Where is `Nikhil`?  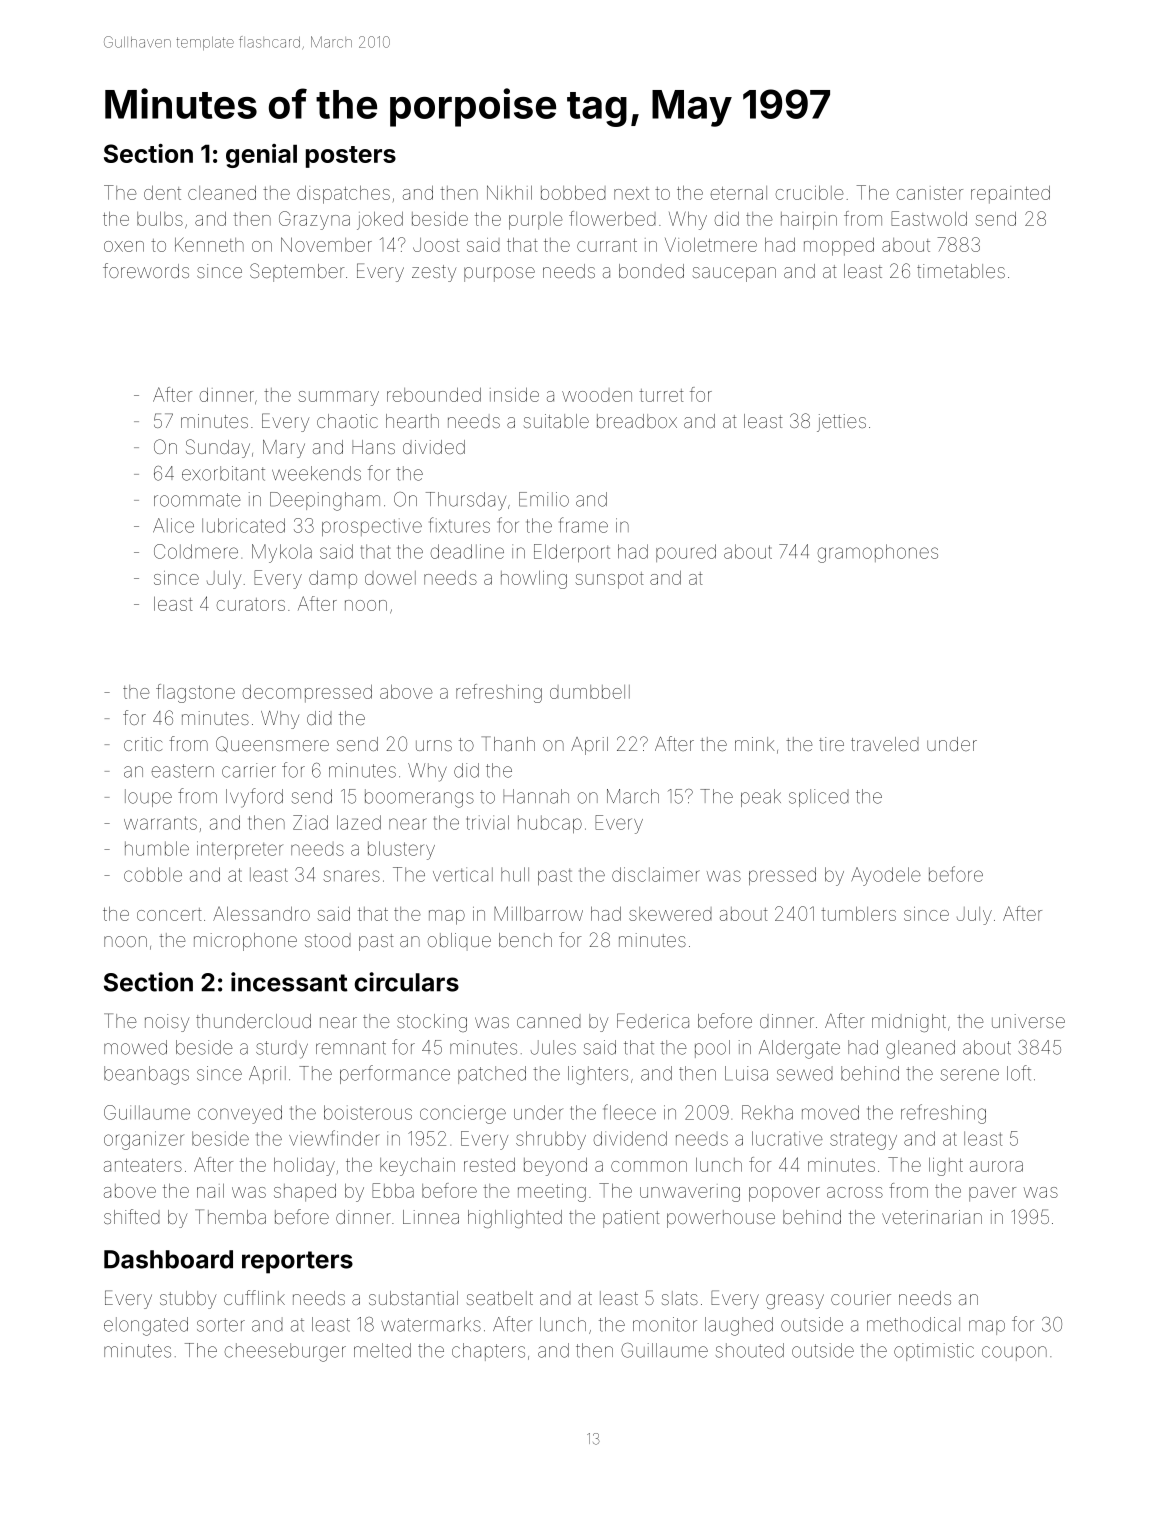
Nikhil is located at coordinates (509, 192).
